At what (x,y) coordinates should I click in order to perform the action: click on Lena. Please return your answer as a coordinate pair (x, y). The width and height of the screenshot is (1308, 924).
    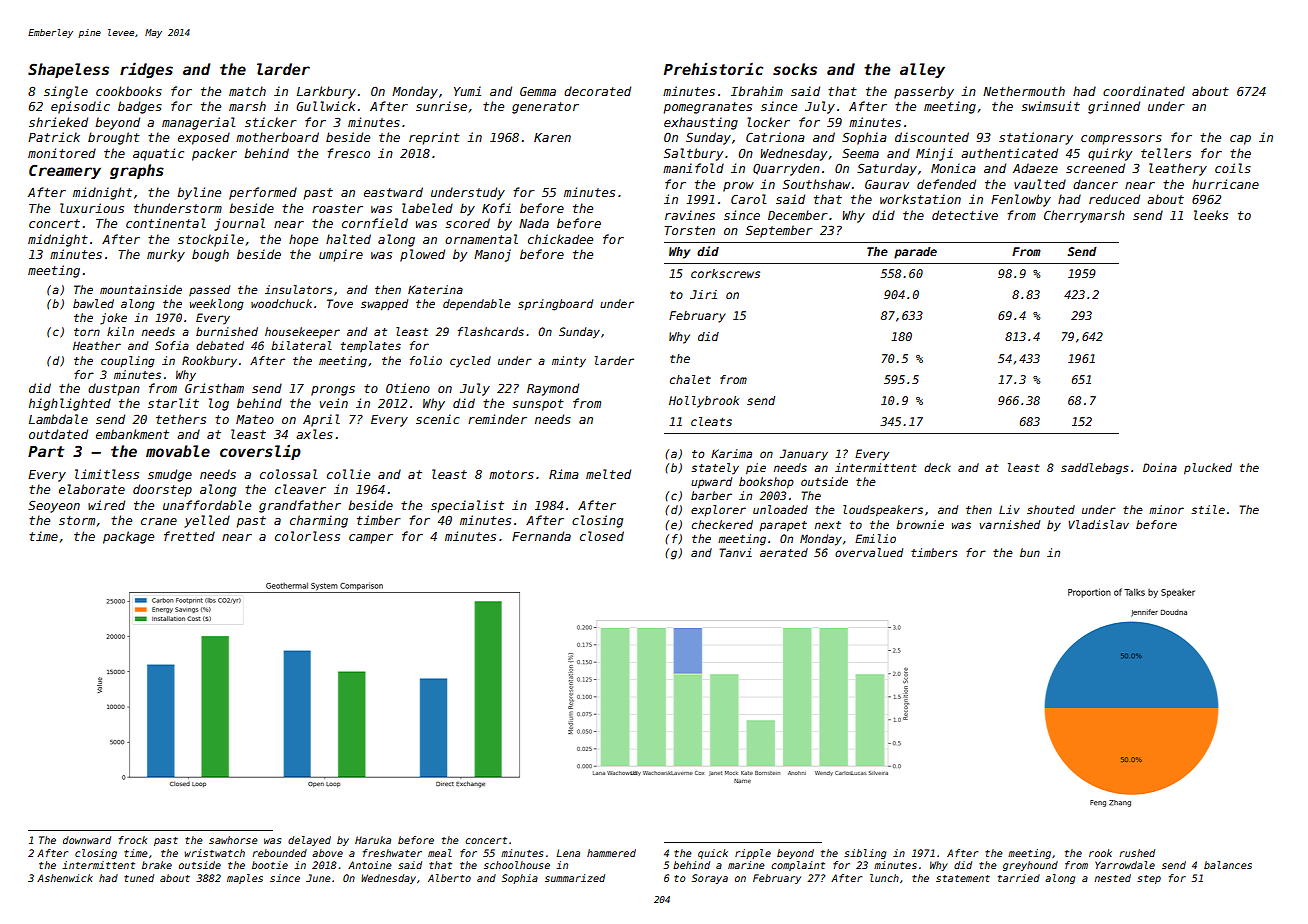
    Looking at the image, I should click on (568, 853).
